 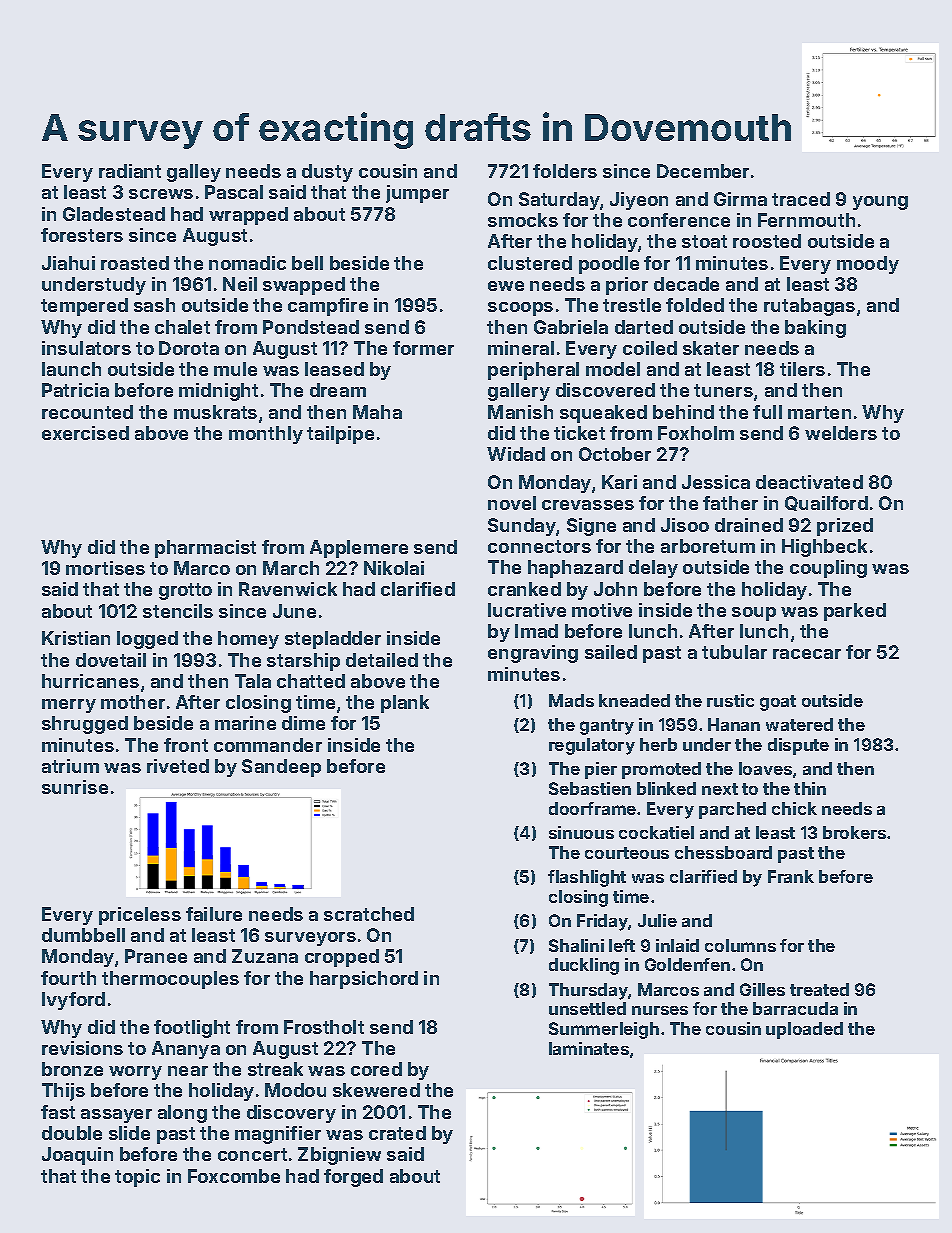 I want to click on uploaded, so click(x=804, y=1030).
